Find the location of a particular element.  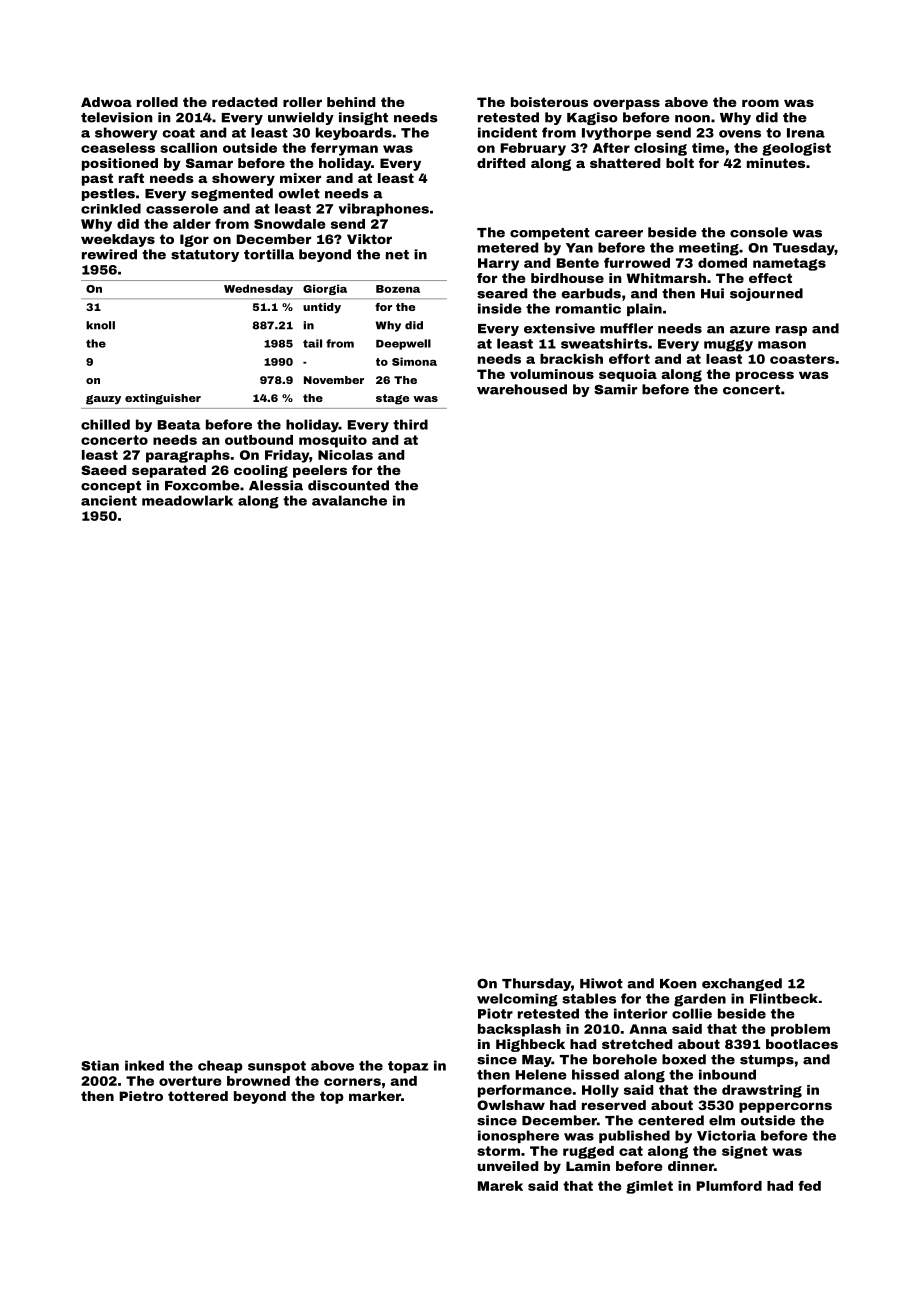

Thursday is located at coordinates (536, 984).
